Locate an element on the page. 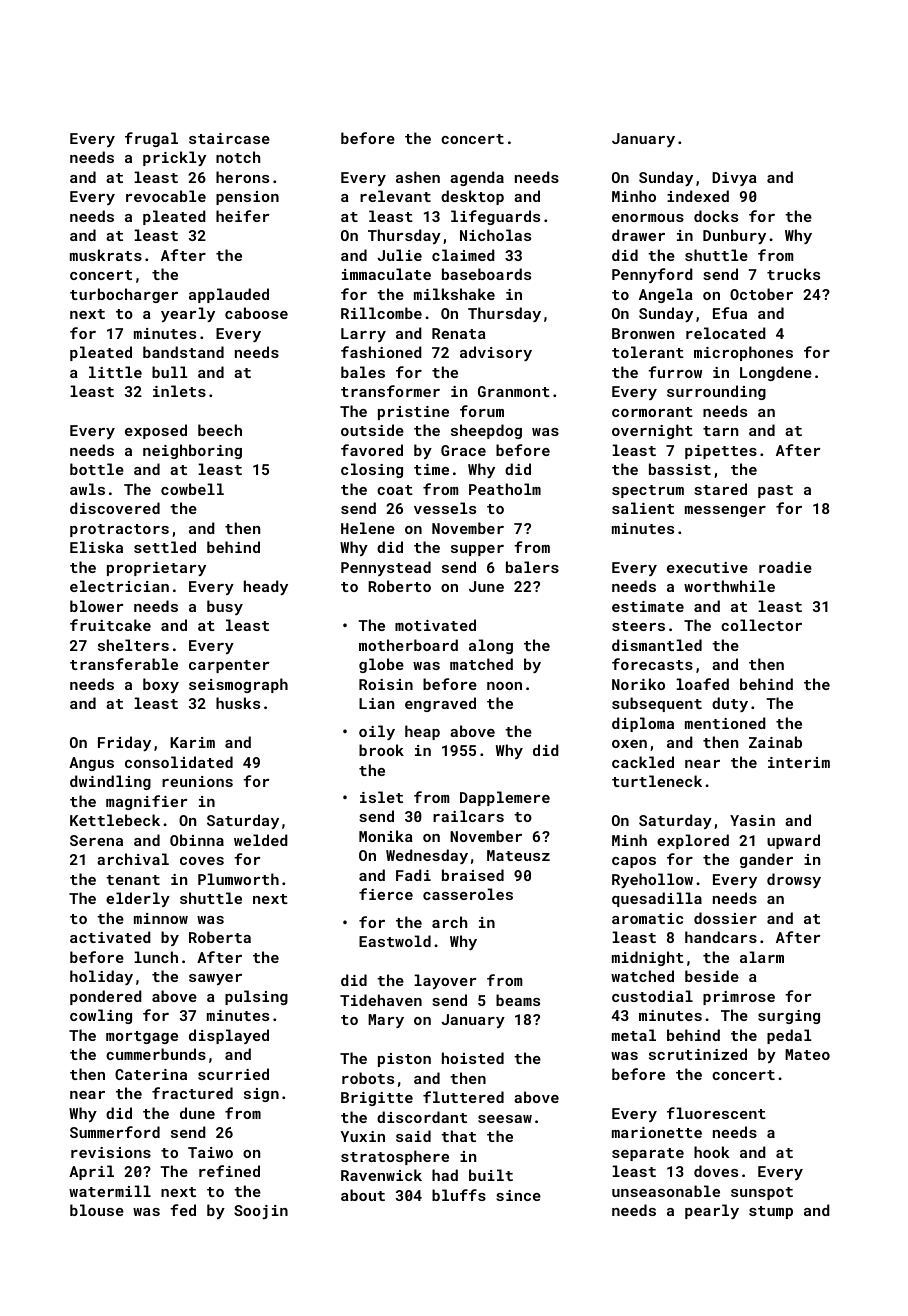 The image size is (908, 1316). Soojin is located at coordinates (261, 1212).
